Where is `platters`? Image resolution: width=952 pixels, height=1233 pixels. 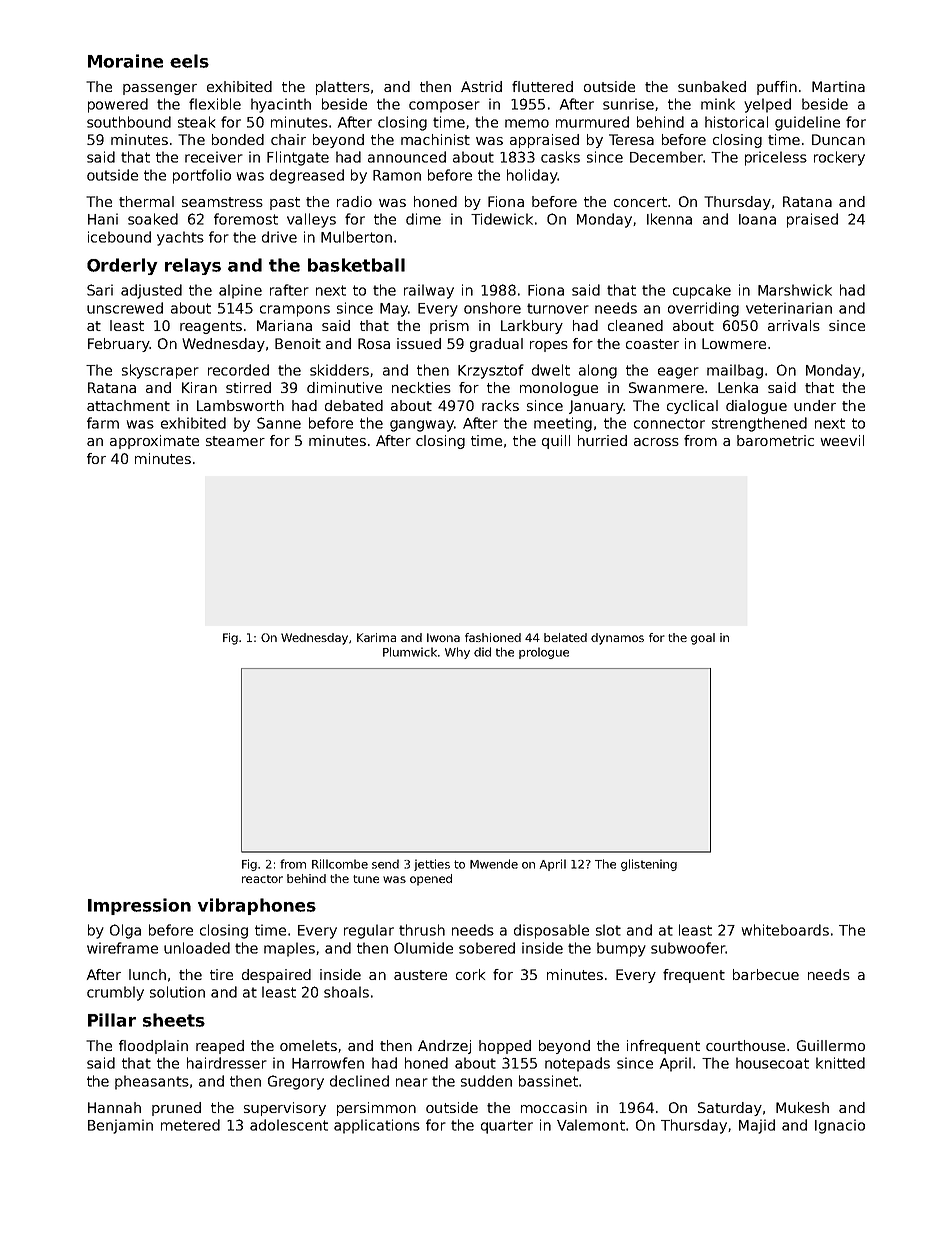 platters is located at coordinates (343, 88).
